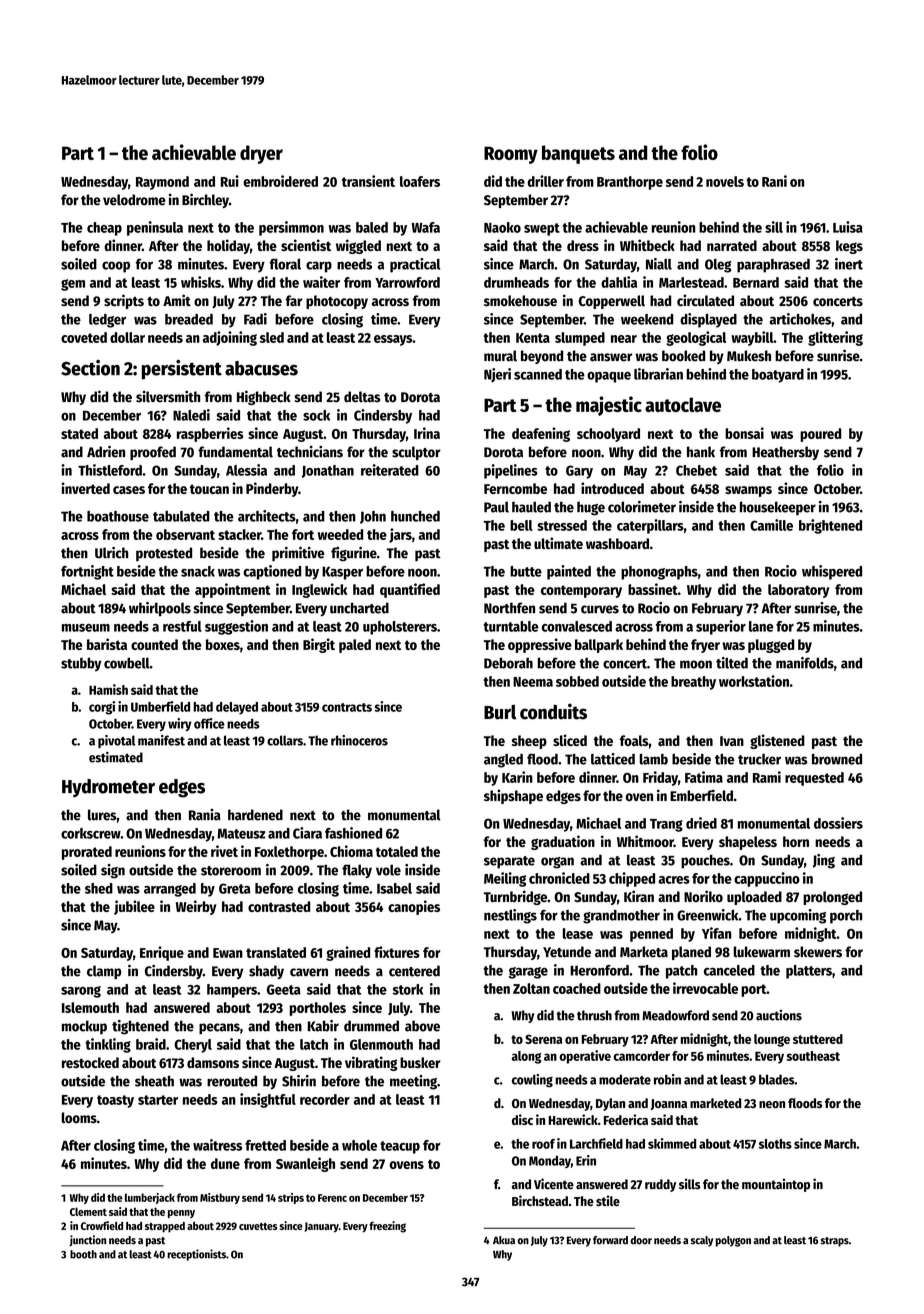 The image size is (924, 1314). I want to click on Akua, so click(504, 1240).
